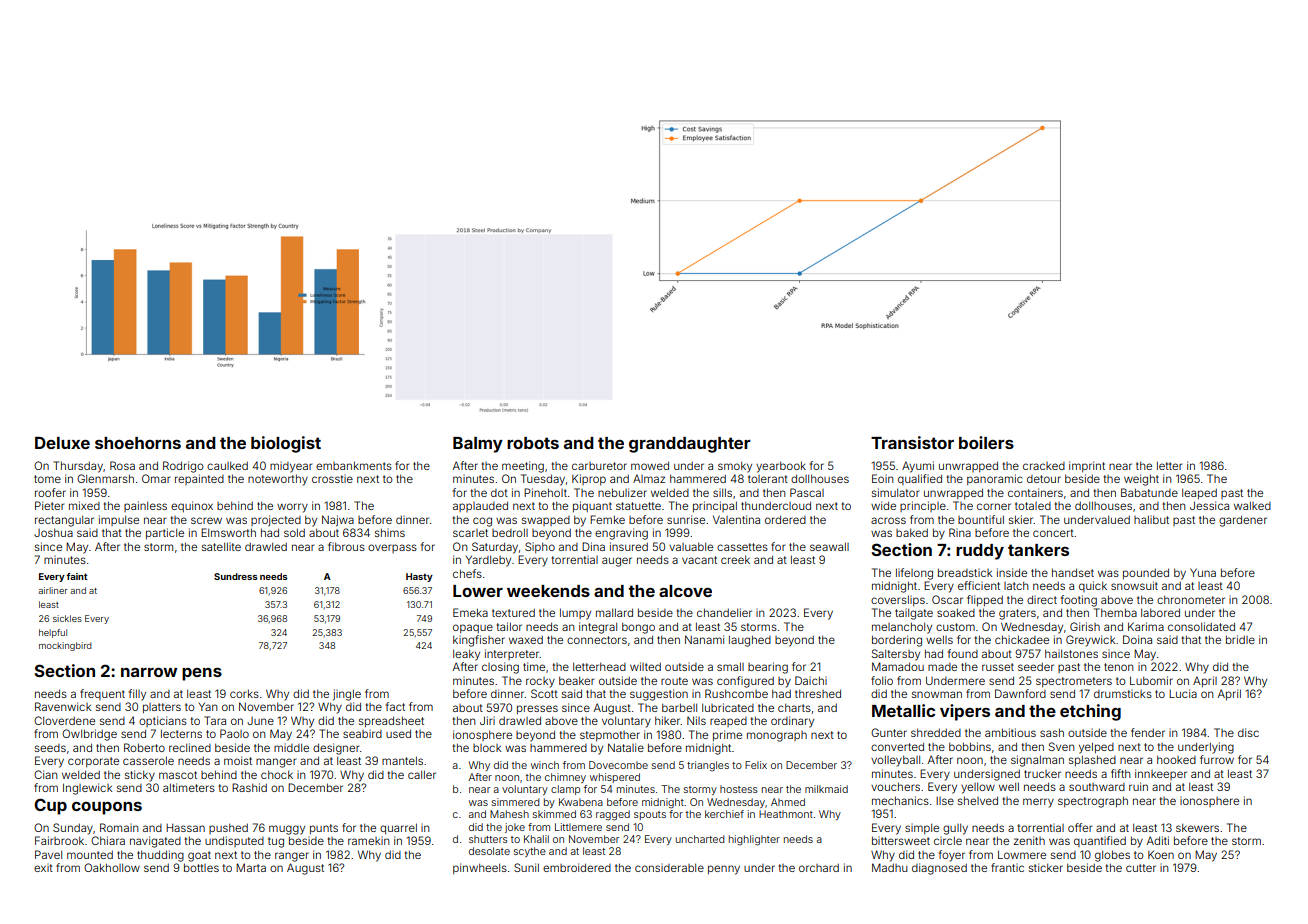 The image size is (1308, 924). I want to click on cracked, so click(1044, 466).
